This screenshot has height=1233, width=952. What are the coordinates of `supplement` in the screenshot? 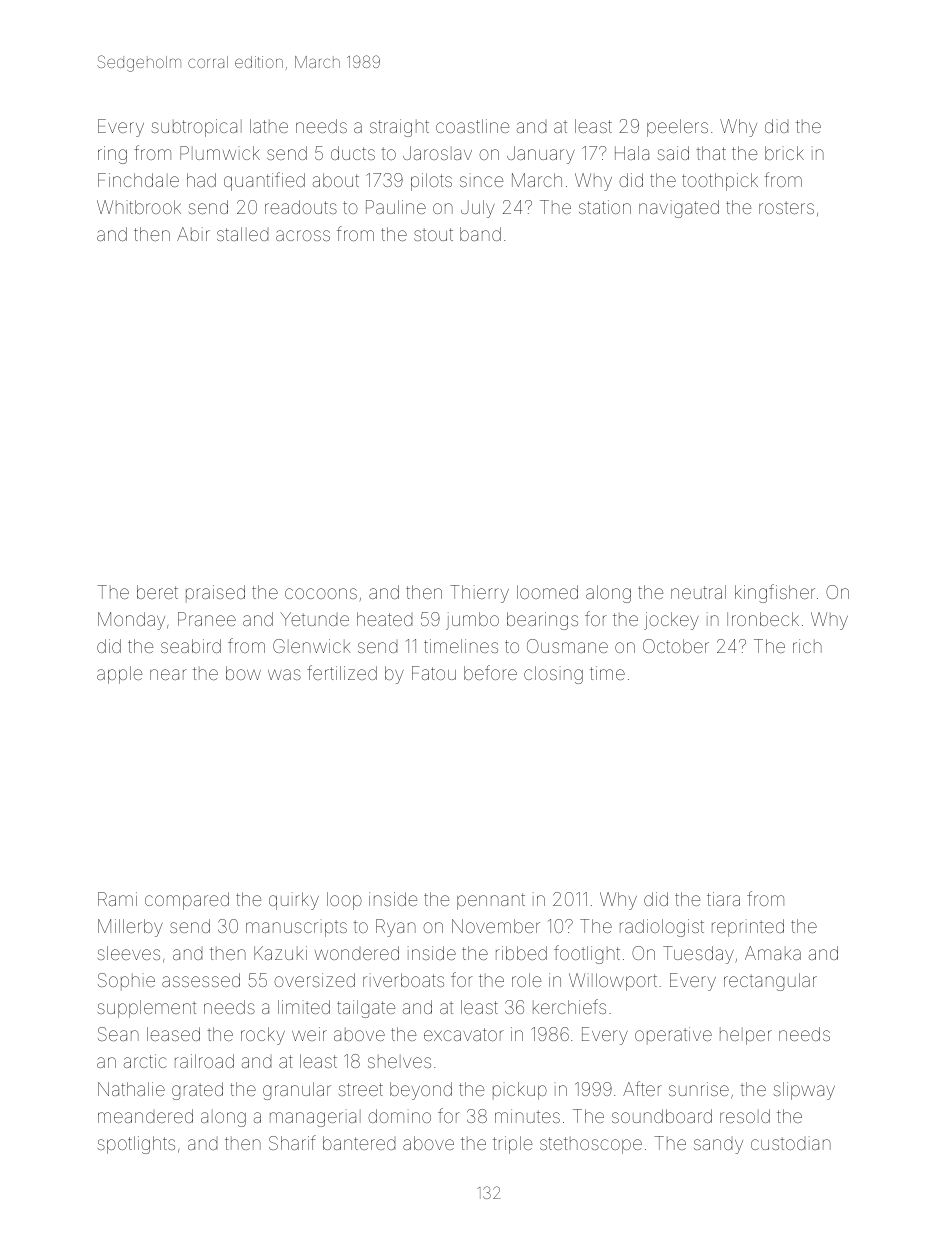 It's located at (147, 1009).
